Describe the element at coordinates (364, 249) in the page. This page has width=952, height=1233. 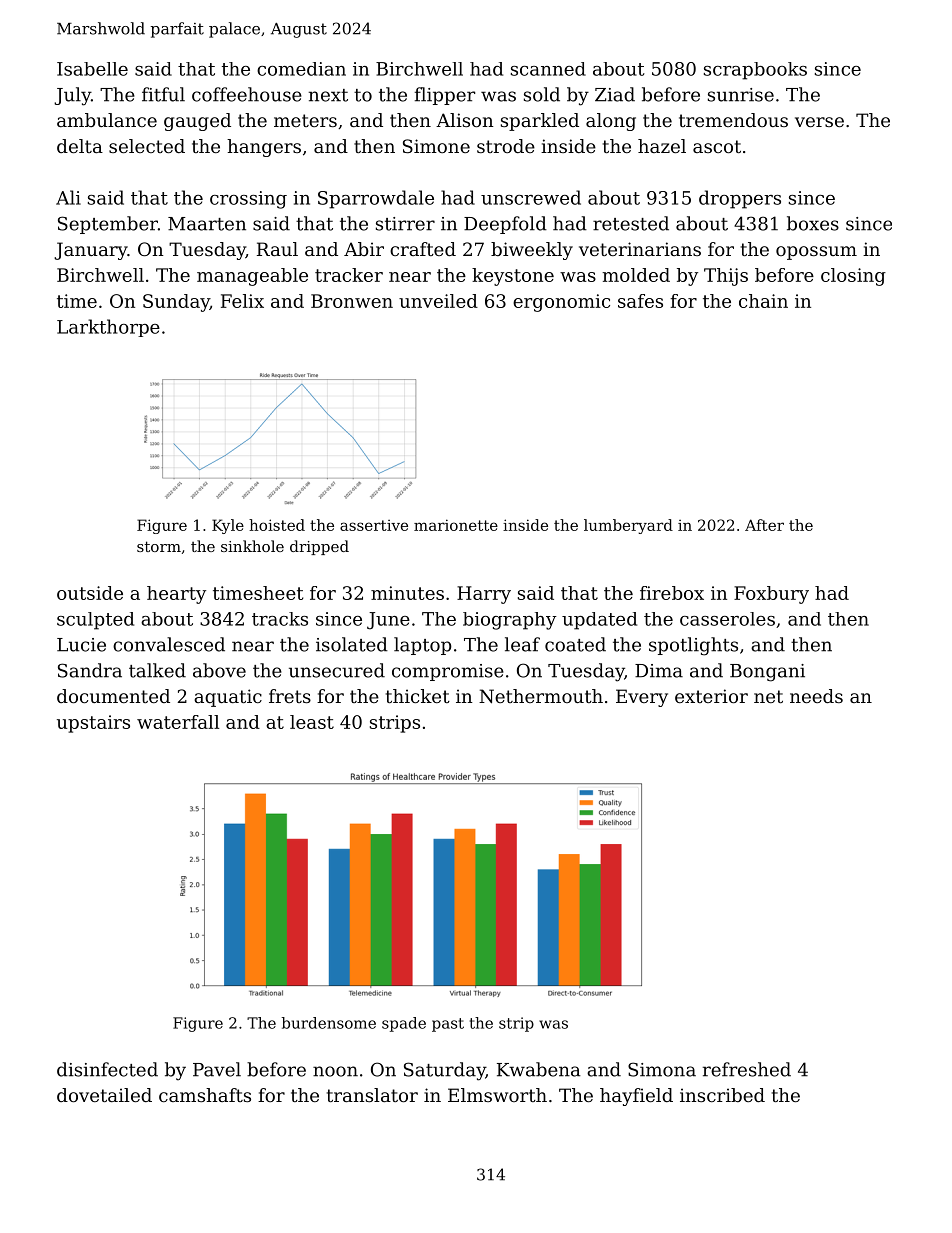
I see `Abir` at that location.
